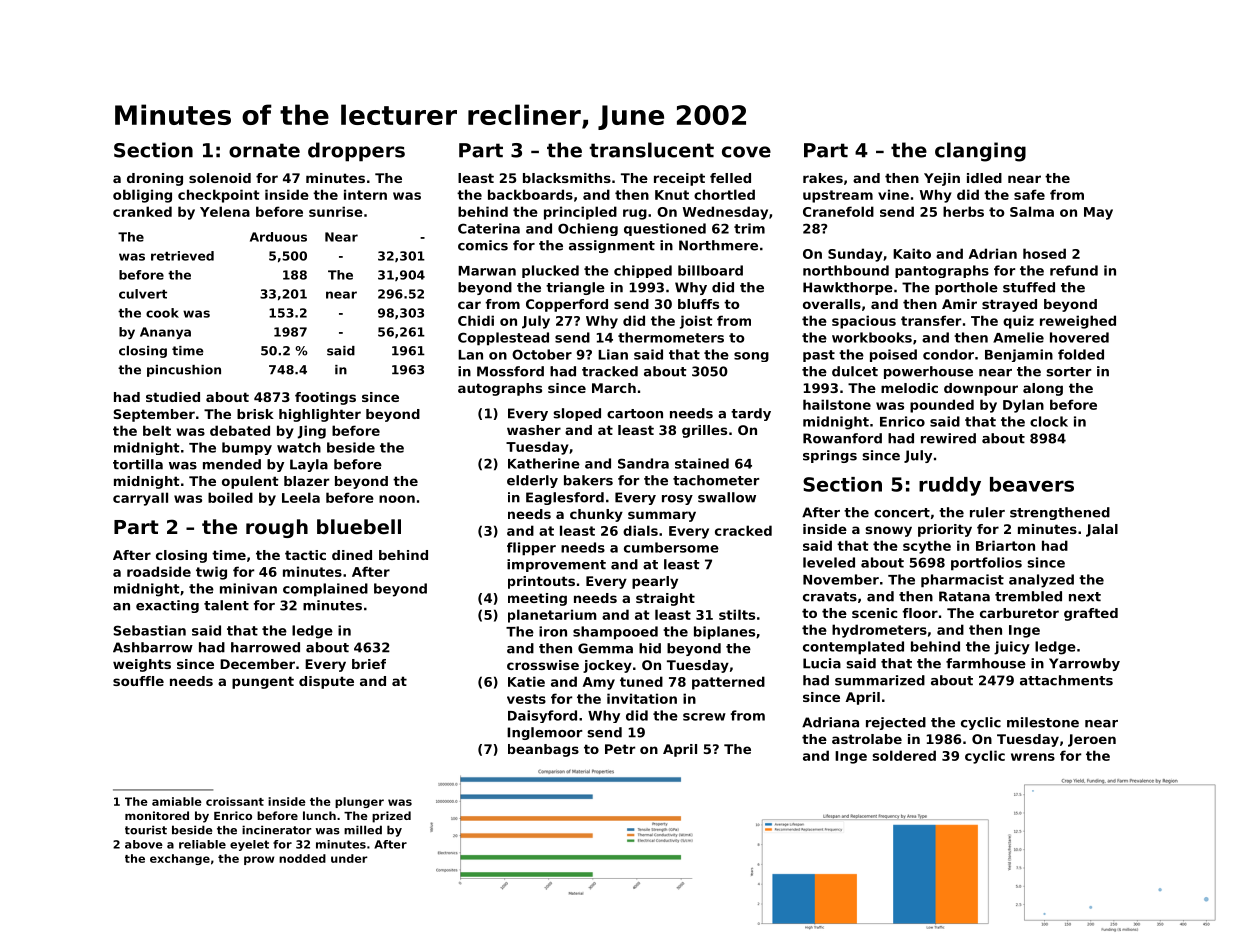 The image size is (1233, 952). I want to click on prized, so click(391, 817).
